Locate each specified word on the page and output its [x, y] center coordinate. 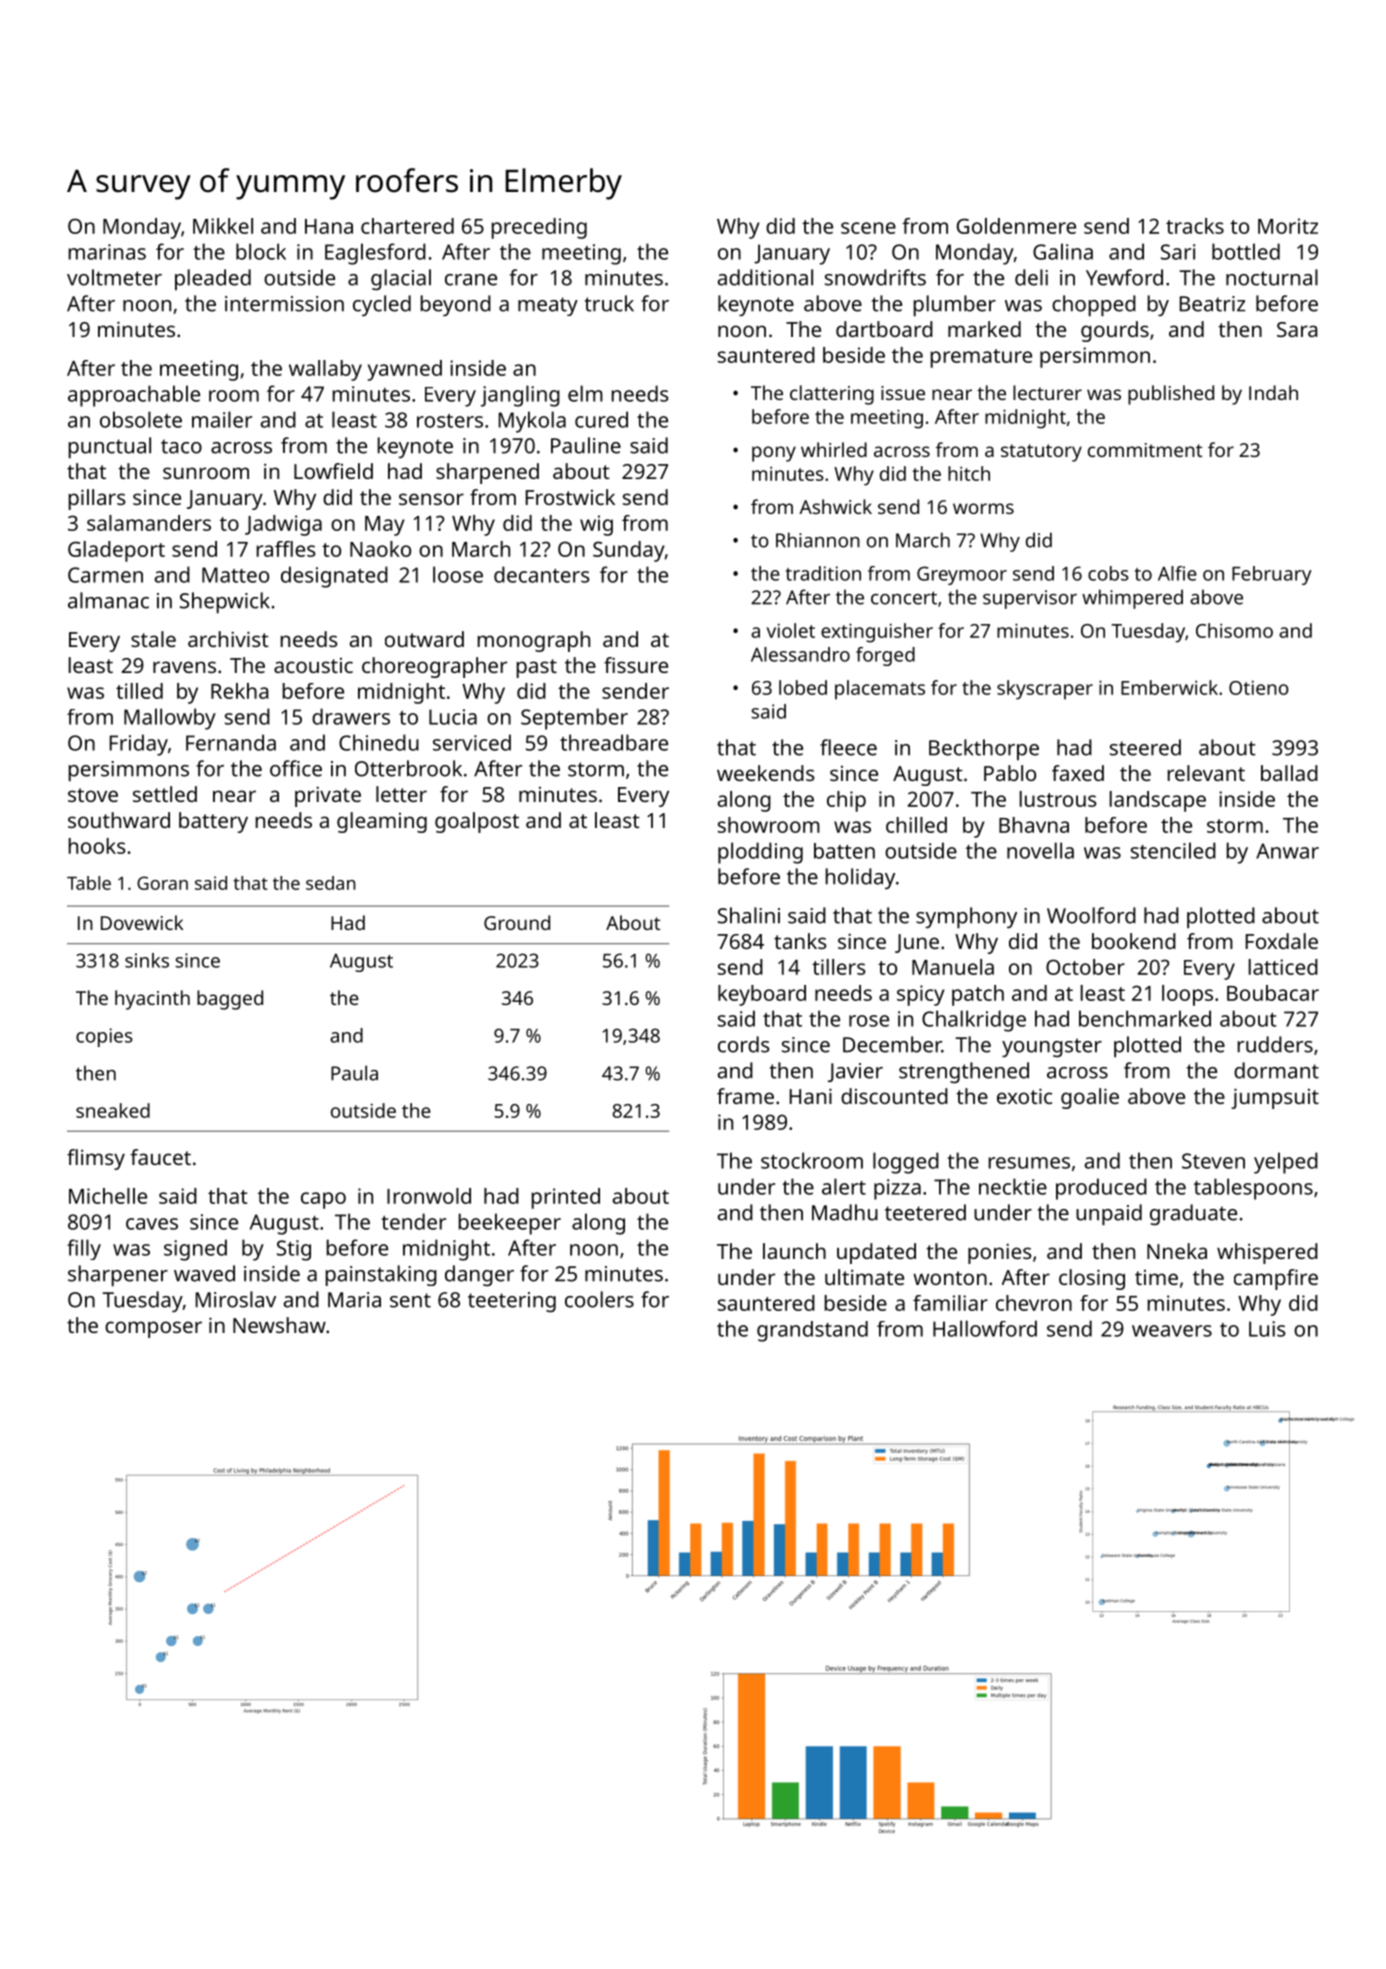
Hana [329, 226]
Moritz [1288, 226]
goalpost [477, 822]
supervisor [1030, 599]
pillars [97, 499]
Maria [354, 1300]
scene [868, 228]
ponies [999, 1253]
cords [744, 1044]
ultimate [864, 1277]
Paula [354, 1073]
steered [1145, 747]
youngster [1052, 1047]
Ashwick [835, 506]
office [296, 768]
